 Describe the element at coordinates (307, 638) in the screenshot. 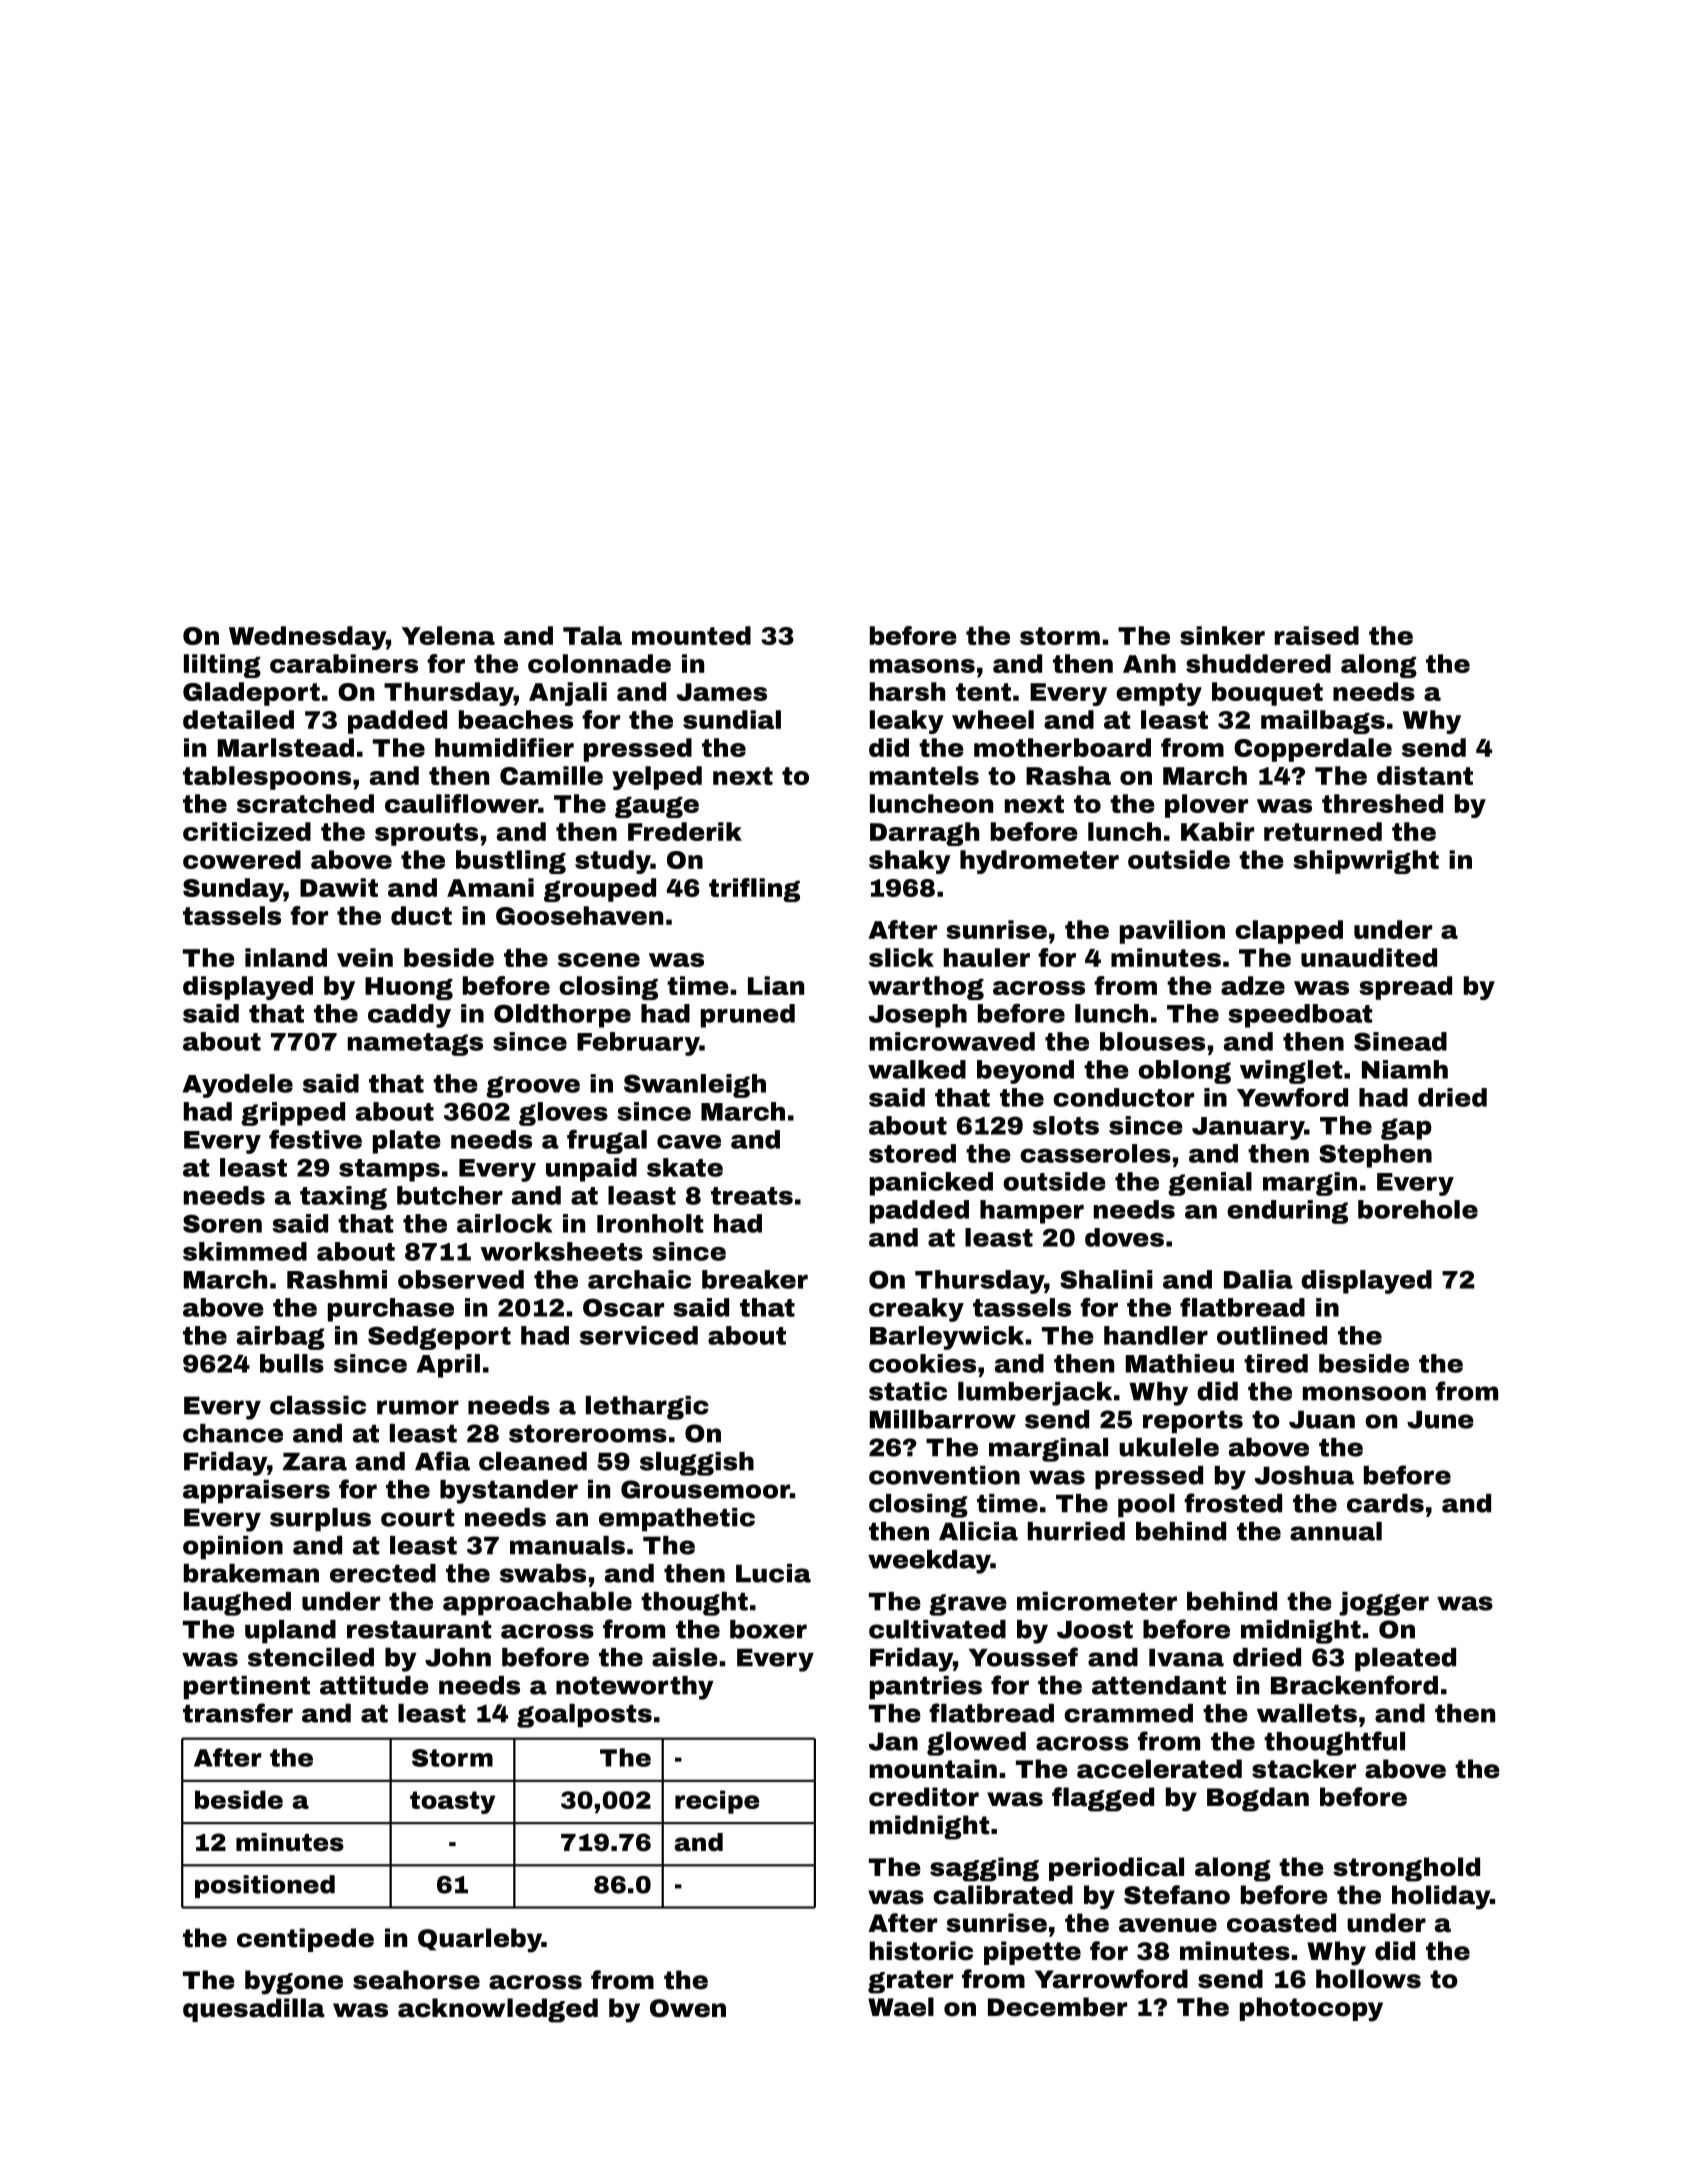

I see `Wednesday` at that location.
